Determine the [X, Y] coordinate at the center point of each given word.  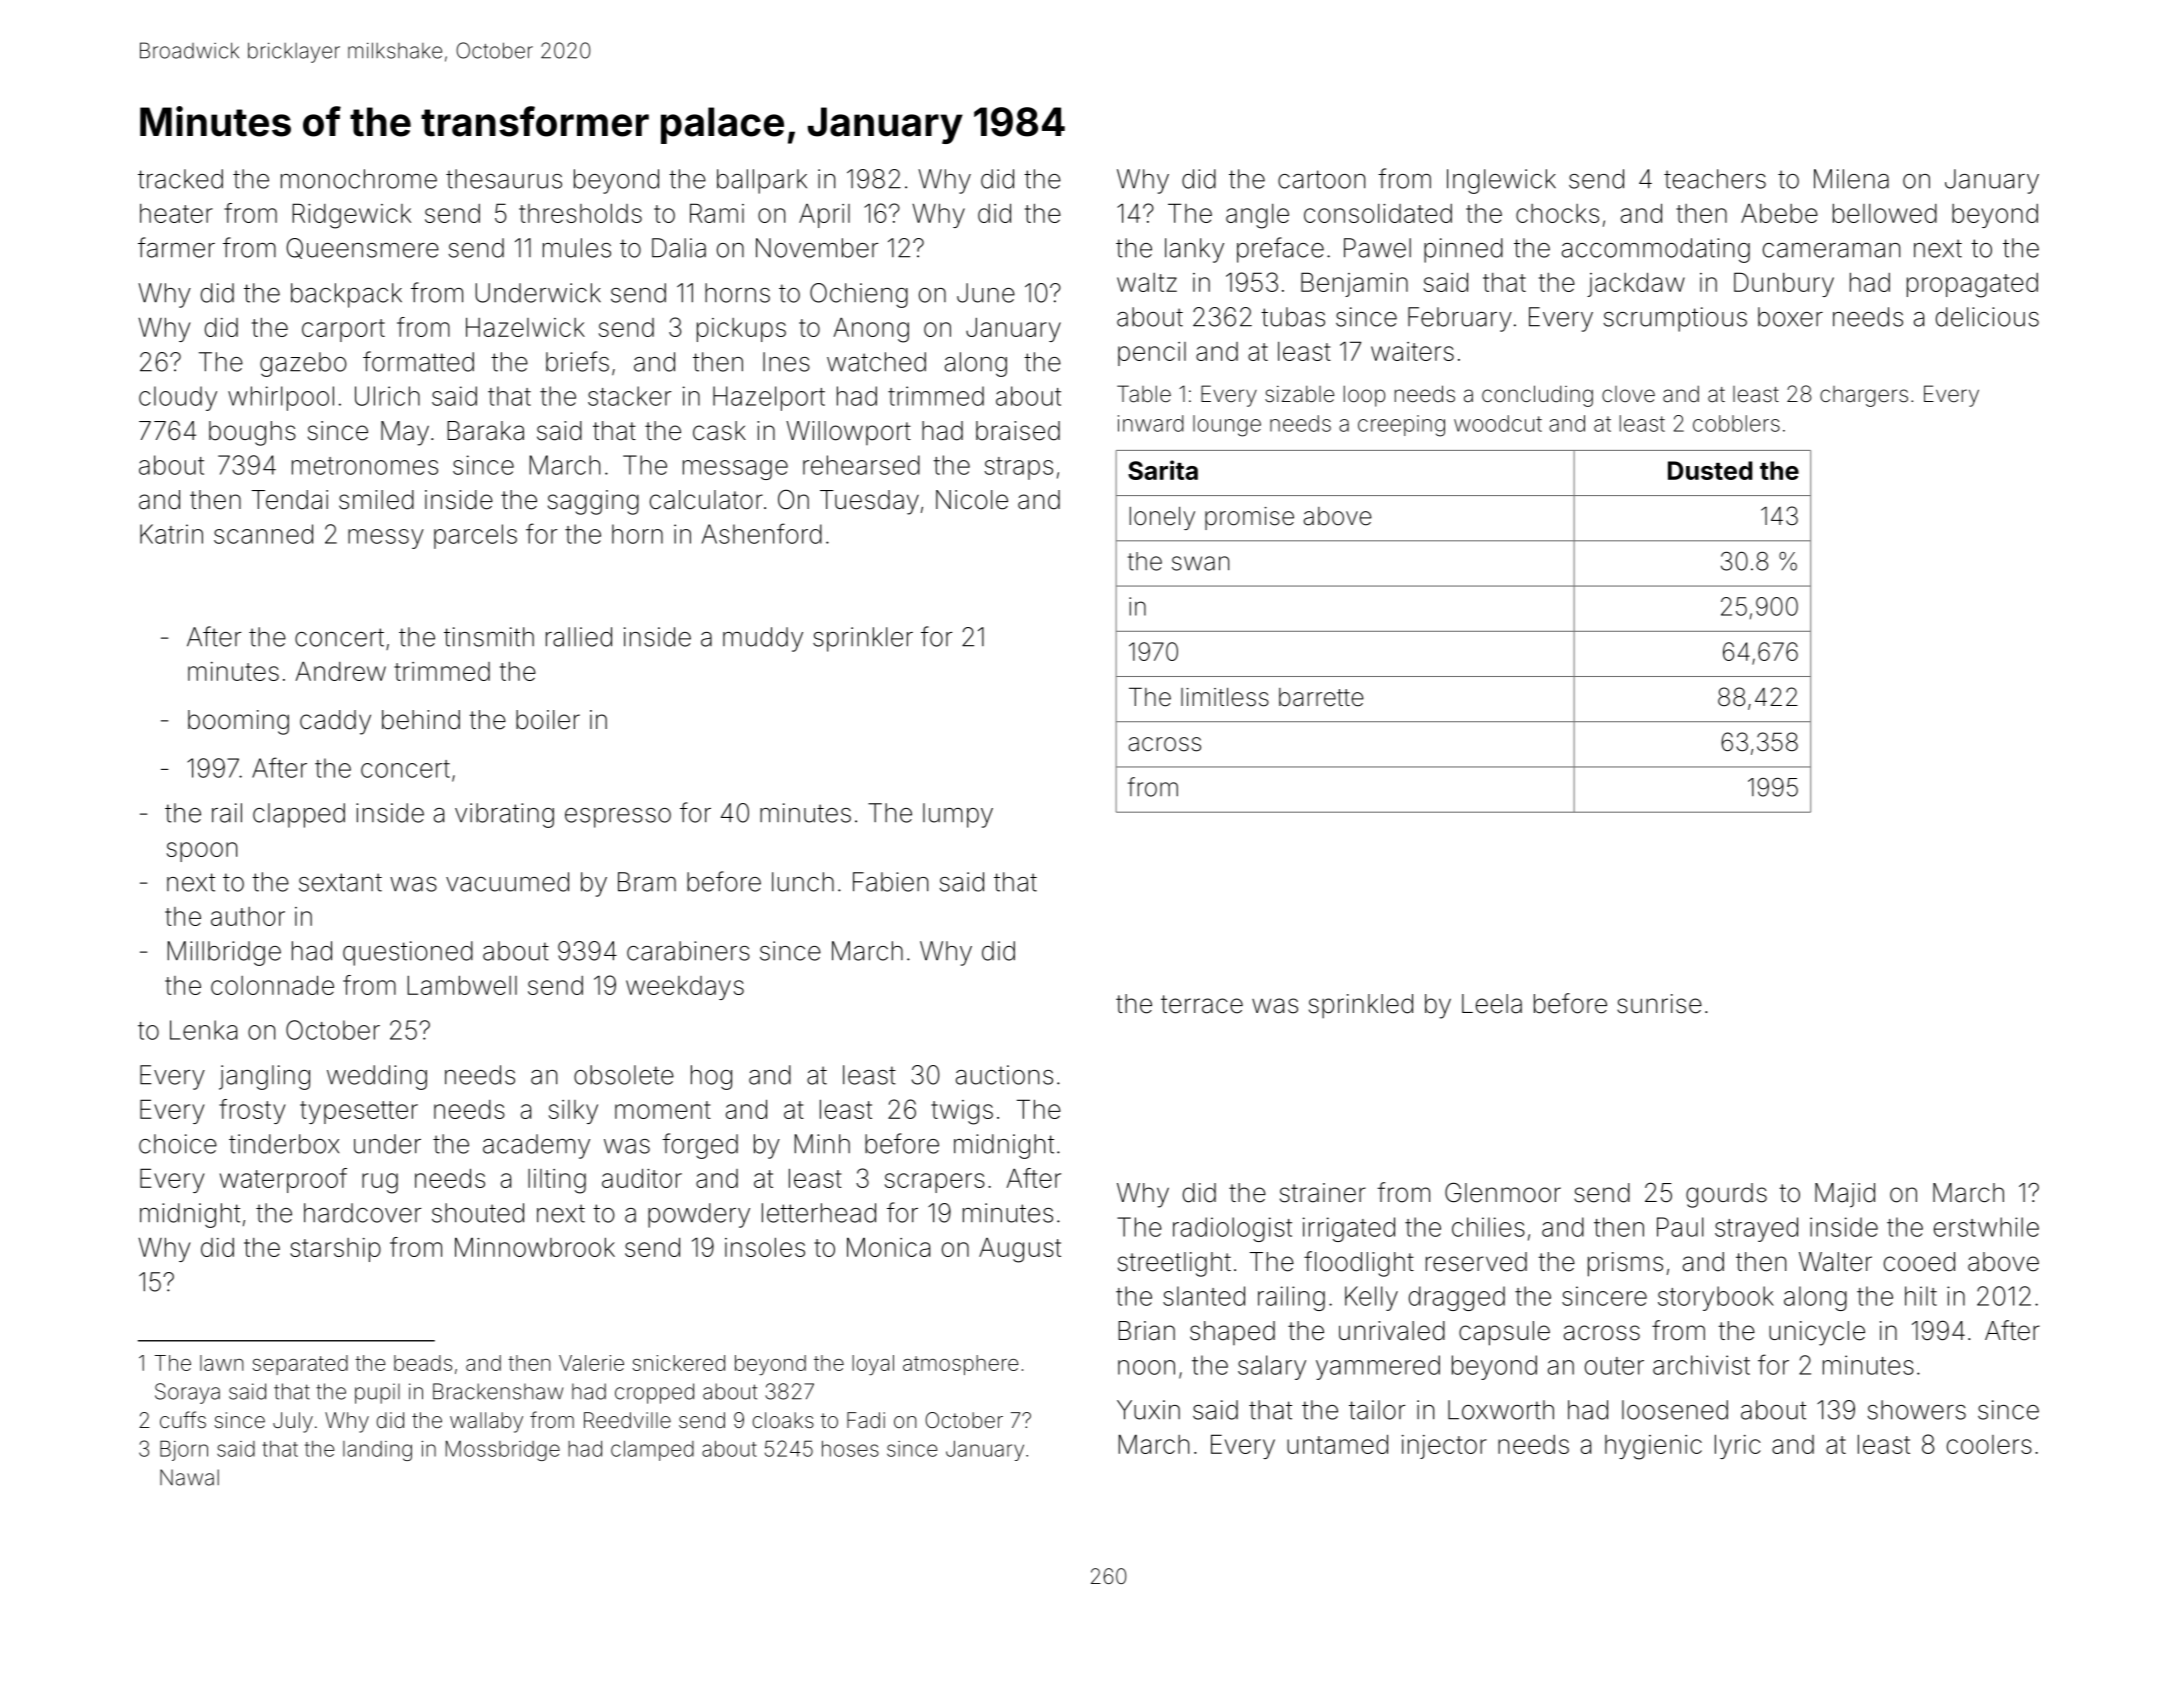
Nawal [189, 1477]
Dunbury [1784, 284]
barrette [1321, 697]
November [817, 248]
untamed [1337, 1444]
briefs [577, 361]
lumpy [958, 815]
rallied [579, 637]
